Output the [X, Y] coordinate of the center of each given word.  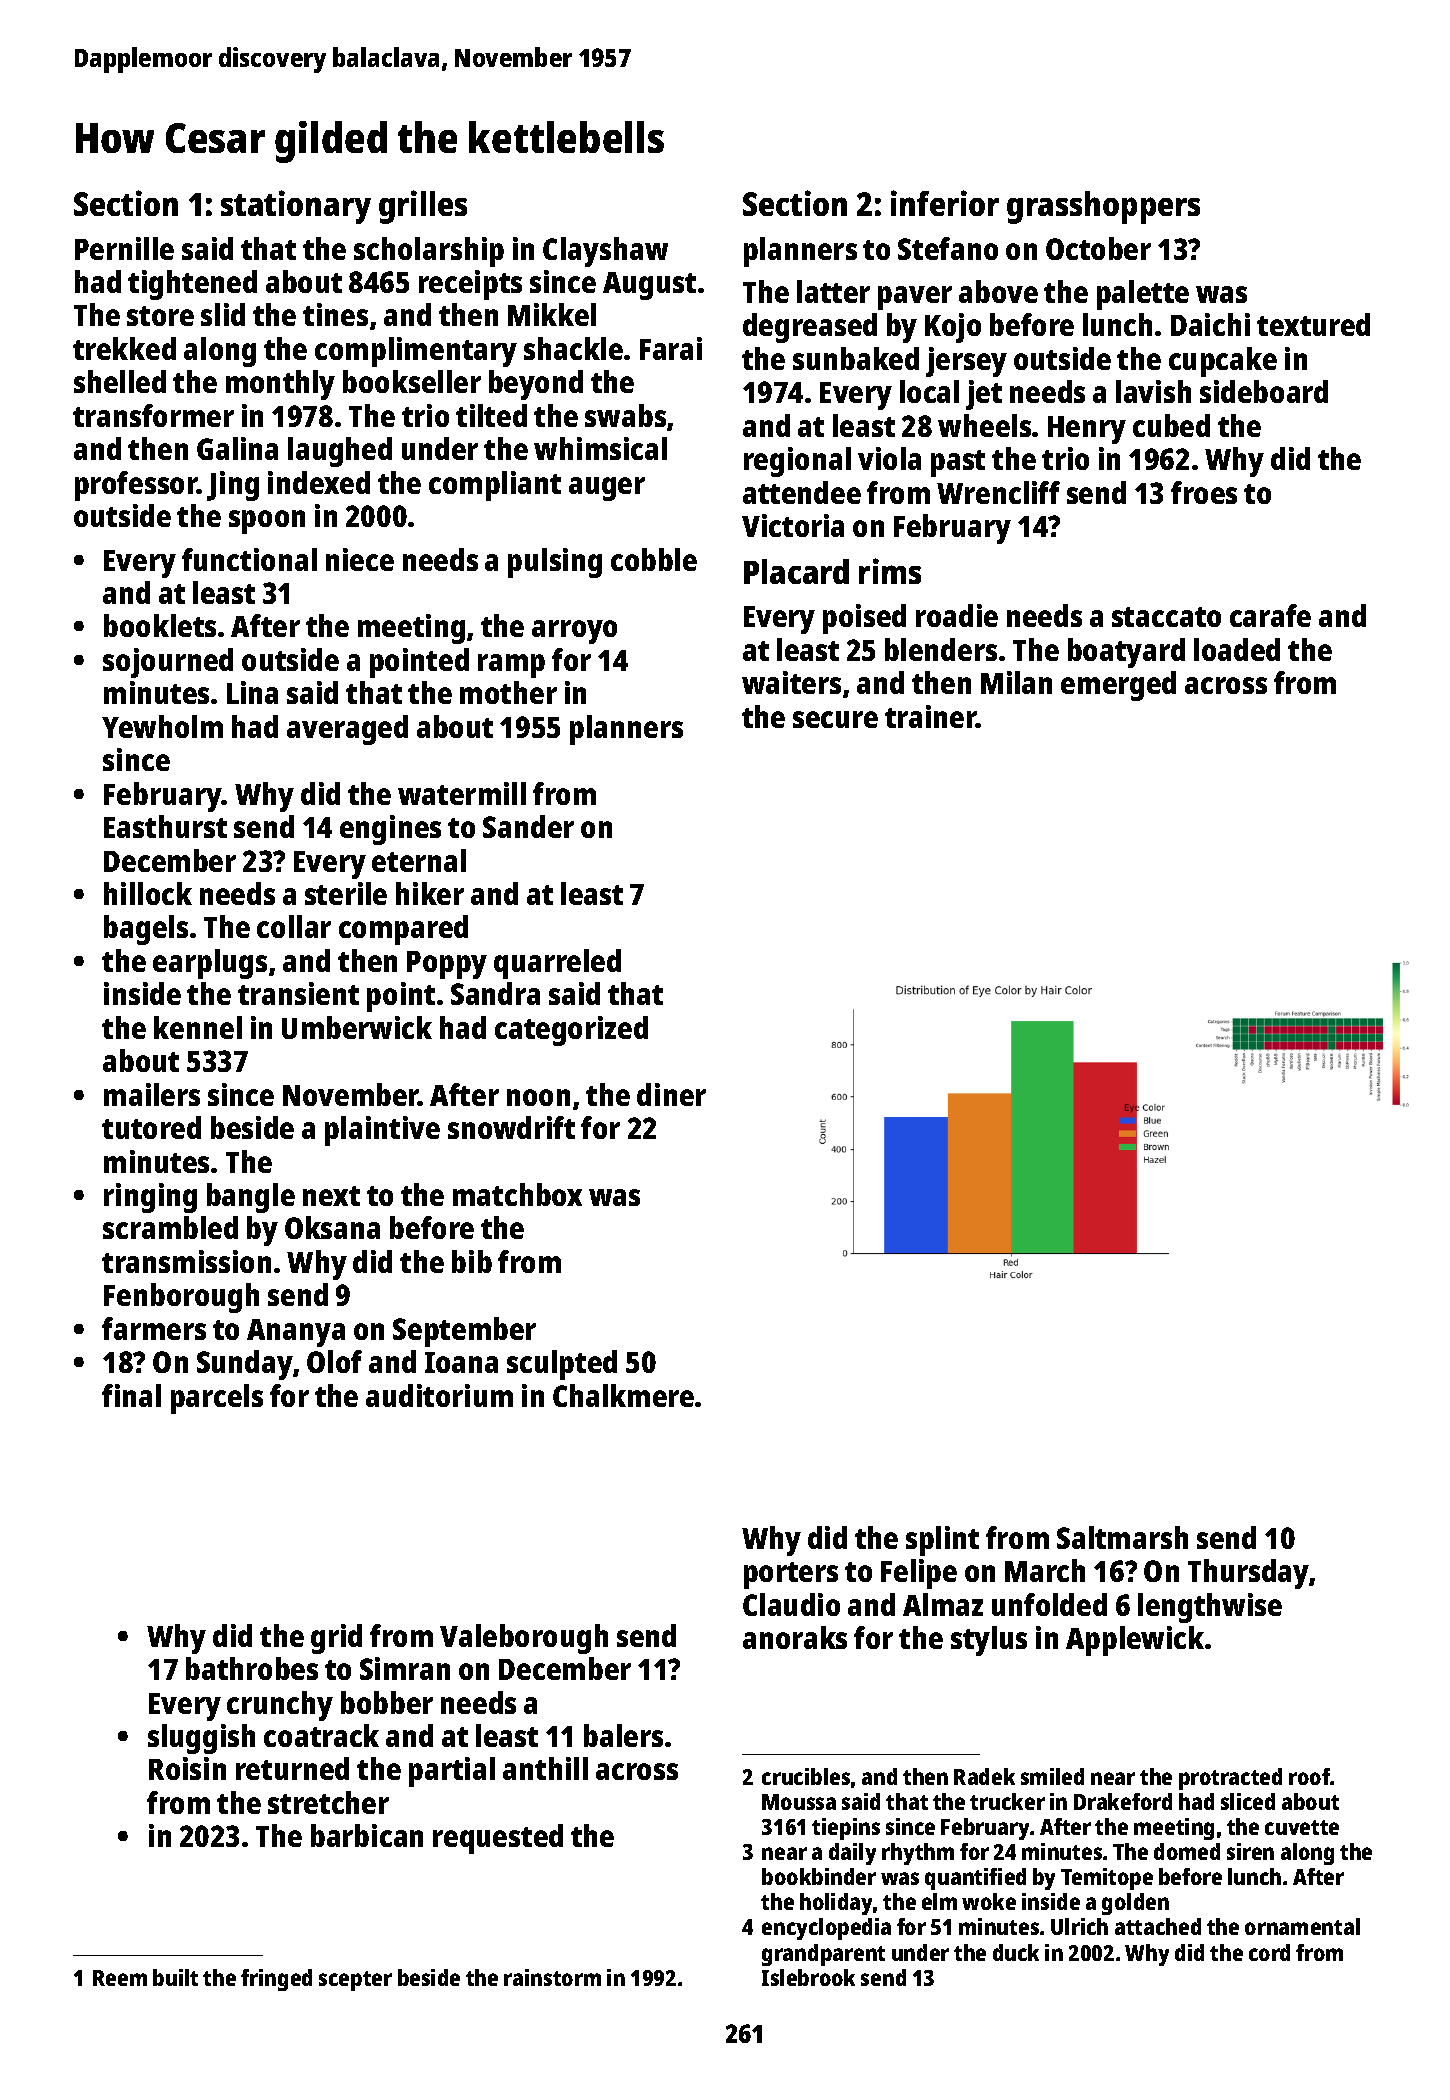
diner [671, 1094]
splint [942, 1541]
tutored [151, 1127]
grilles [423, 207]
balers [623, 1735]
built [175, 1977]
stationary [296, 207]
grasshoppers [1103, 207]
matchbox [517, 1194]
